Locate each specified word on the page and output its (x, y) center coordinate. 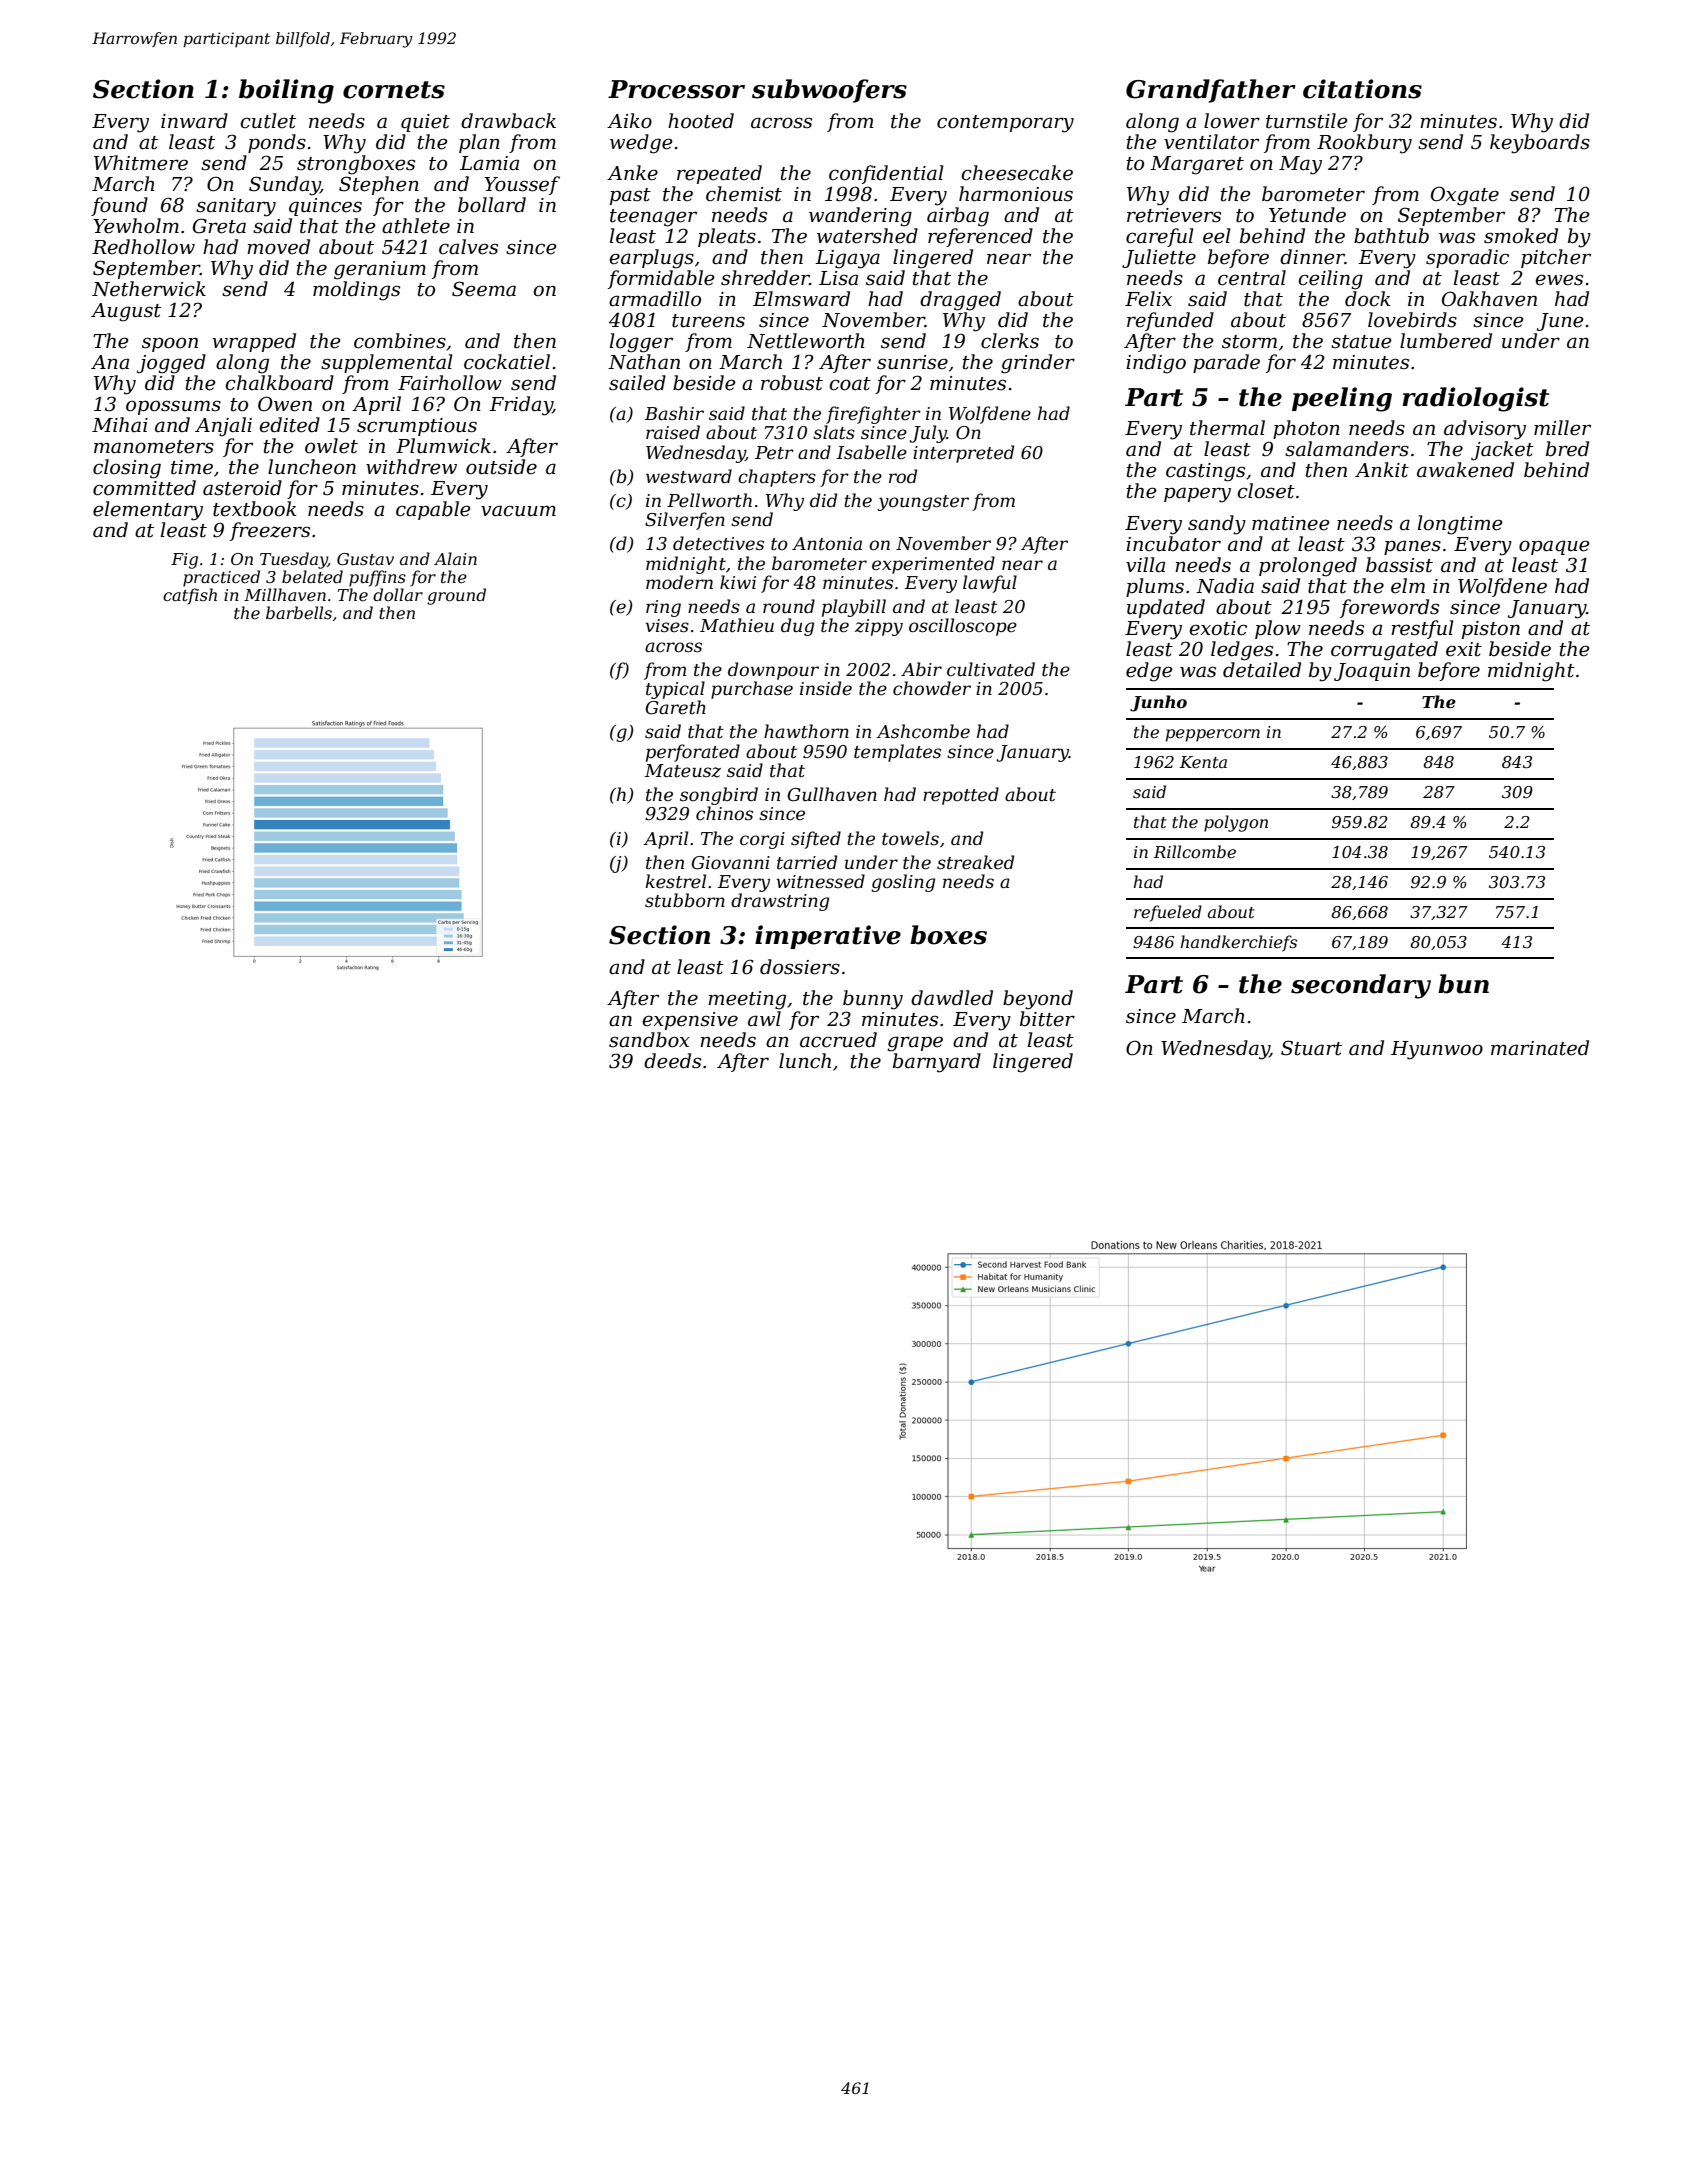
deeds (672, 1061)
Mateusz (682, 771)
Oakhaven (1489, 299)
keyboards (1540, 144)
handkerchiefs (1239, 943)
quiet (425, 123)
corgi (762, 840)
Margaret (1197, 165)
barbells (299, 612)
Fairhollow (450, 383)
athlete (416, 226)
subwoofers (829, 91)
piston (1491, 630)
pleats (727, 237)
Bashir (674, 413)
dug (797, 627)
